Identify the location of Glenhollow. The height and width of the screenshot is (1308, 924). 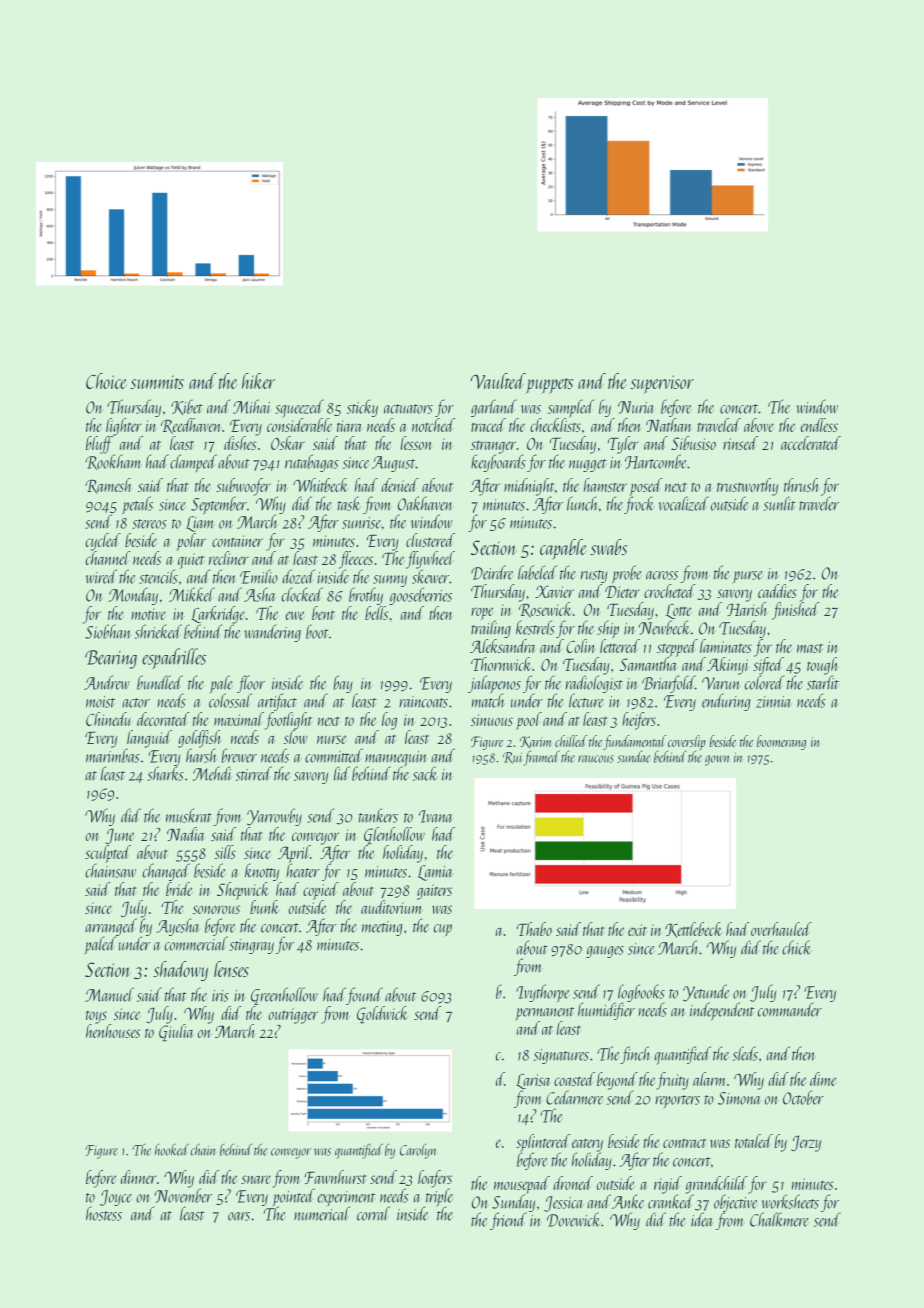
(394, 836).
